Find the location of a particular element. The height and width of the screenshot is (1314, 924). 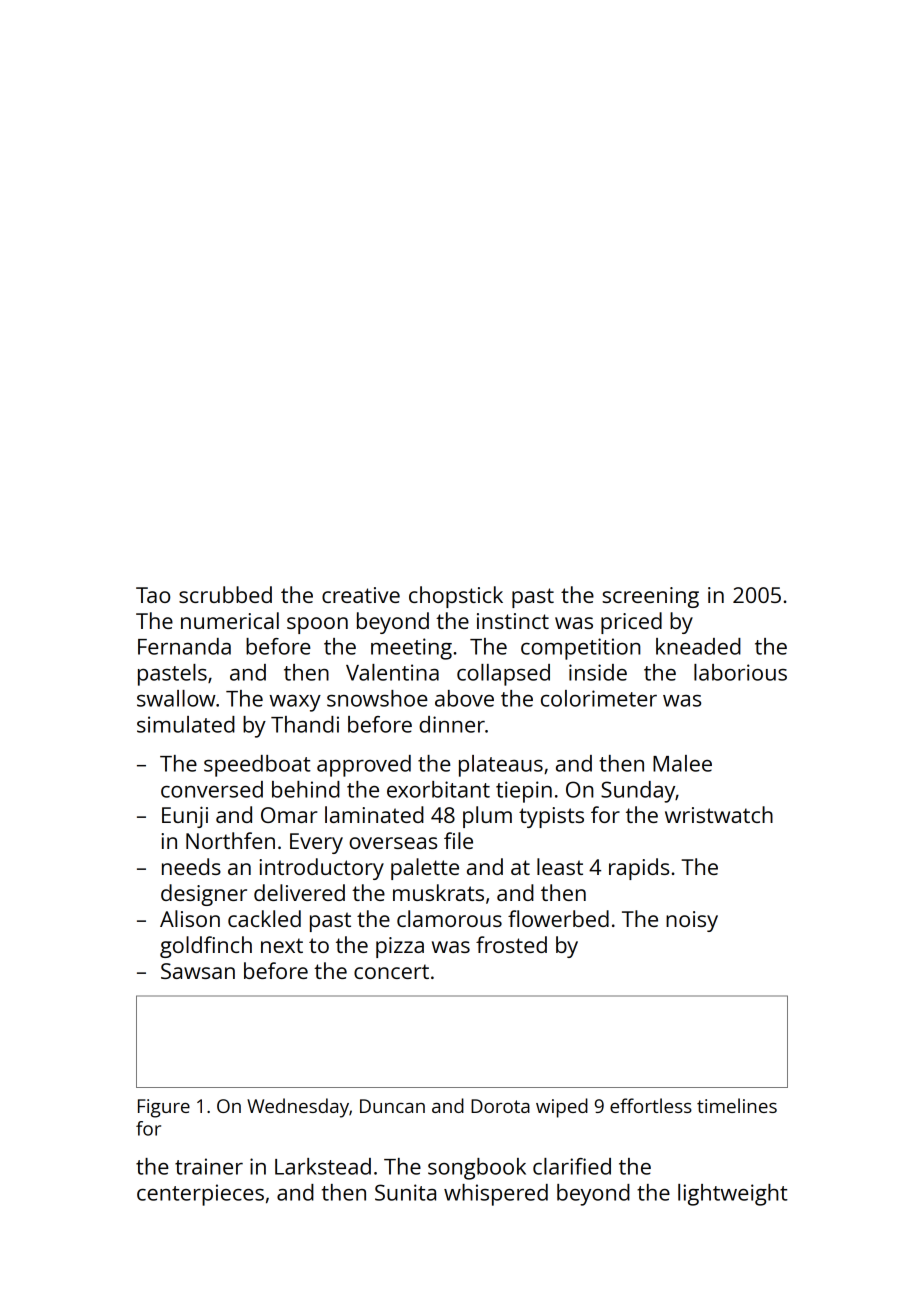

screening is located at coordinates (650, 597).
